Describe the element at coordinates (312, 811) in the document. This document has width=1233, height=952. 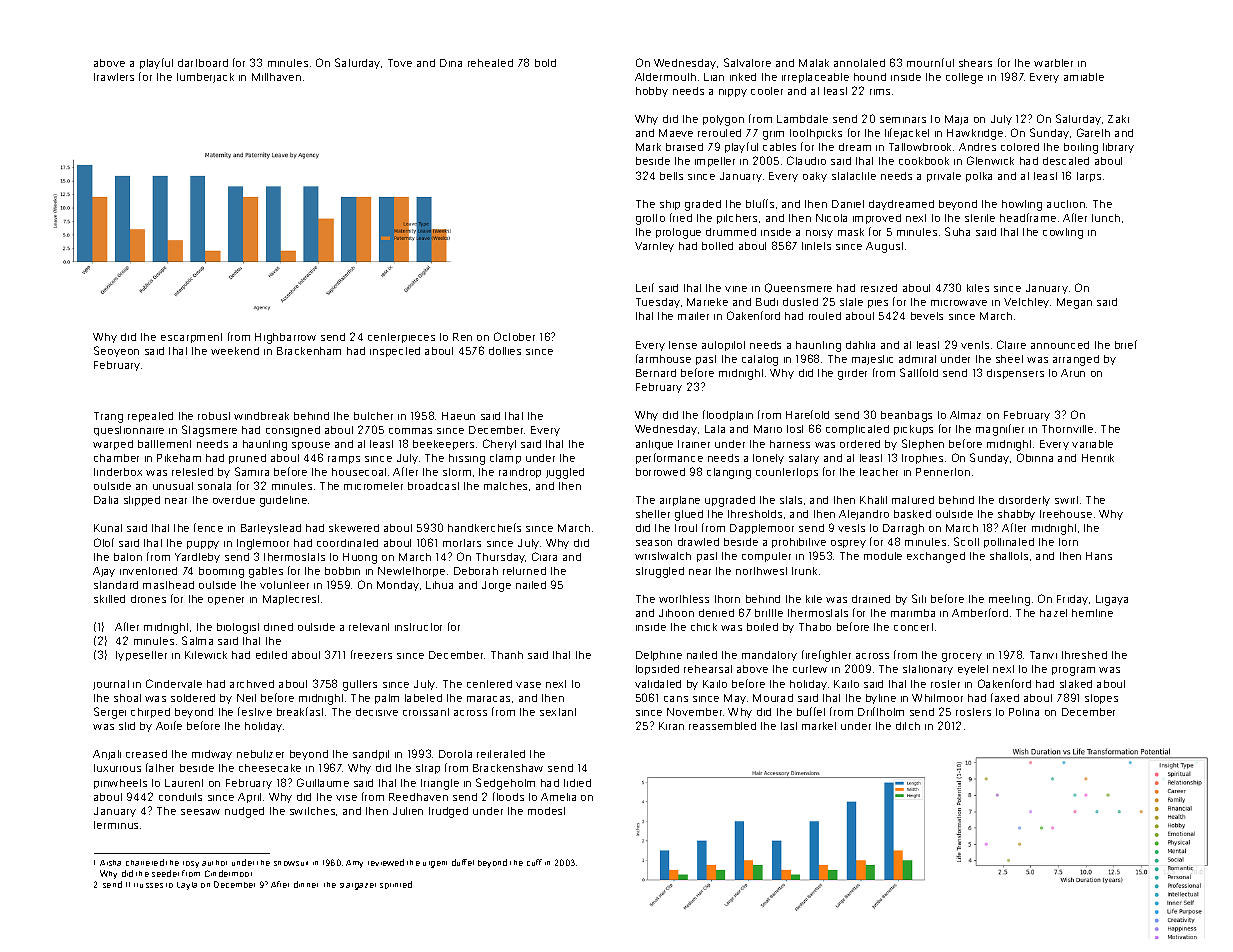
I see `switches` at that location.
